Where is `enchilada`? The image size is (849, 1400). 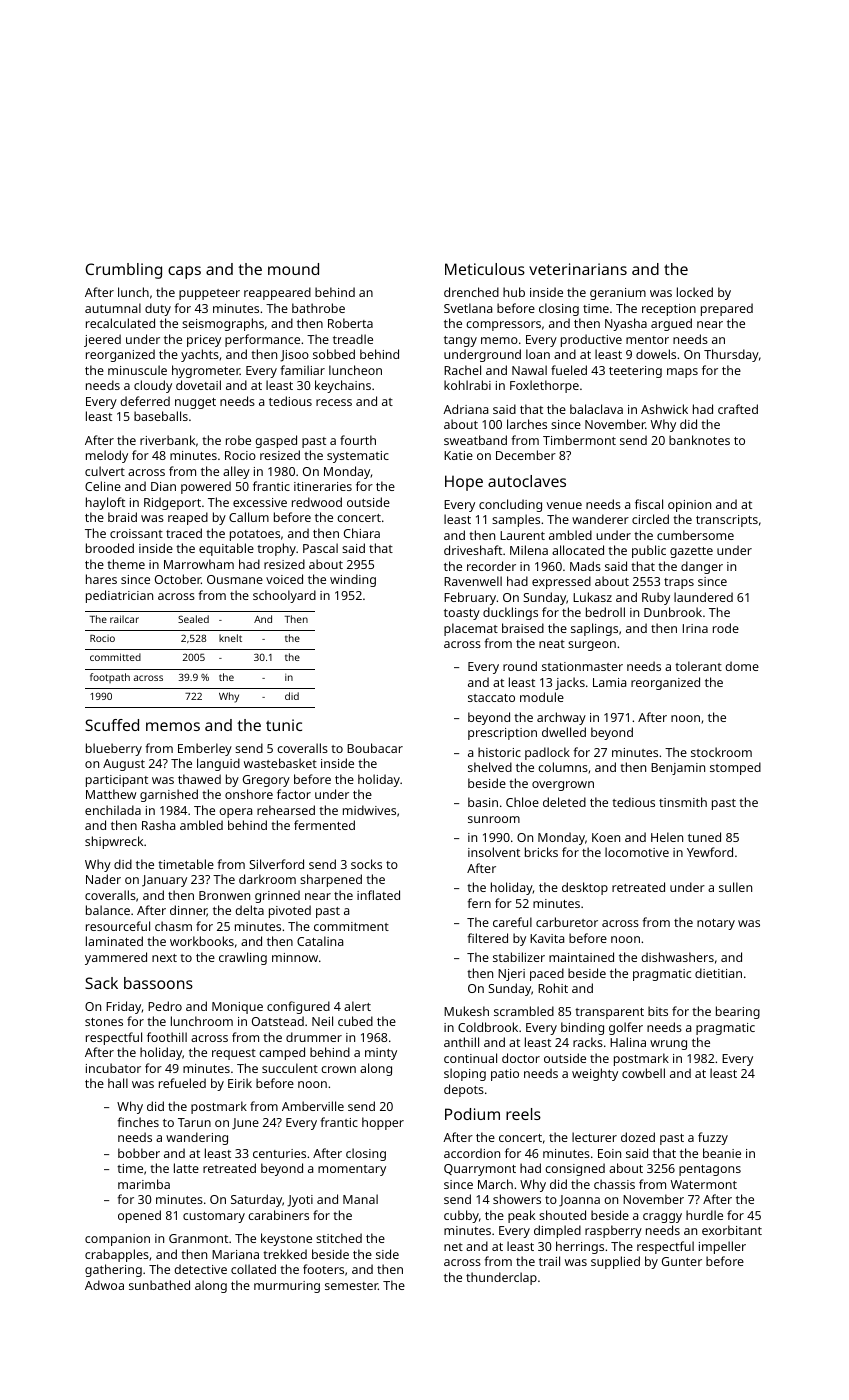
enchilada is located at coordinates (113, 810).
